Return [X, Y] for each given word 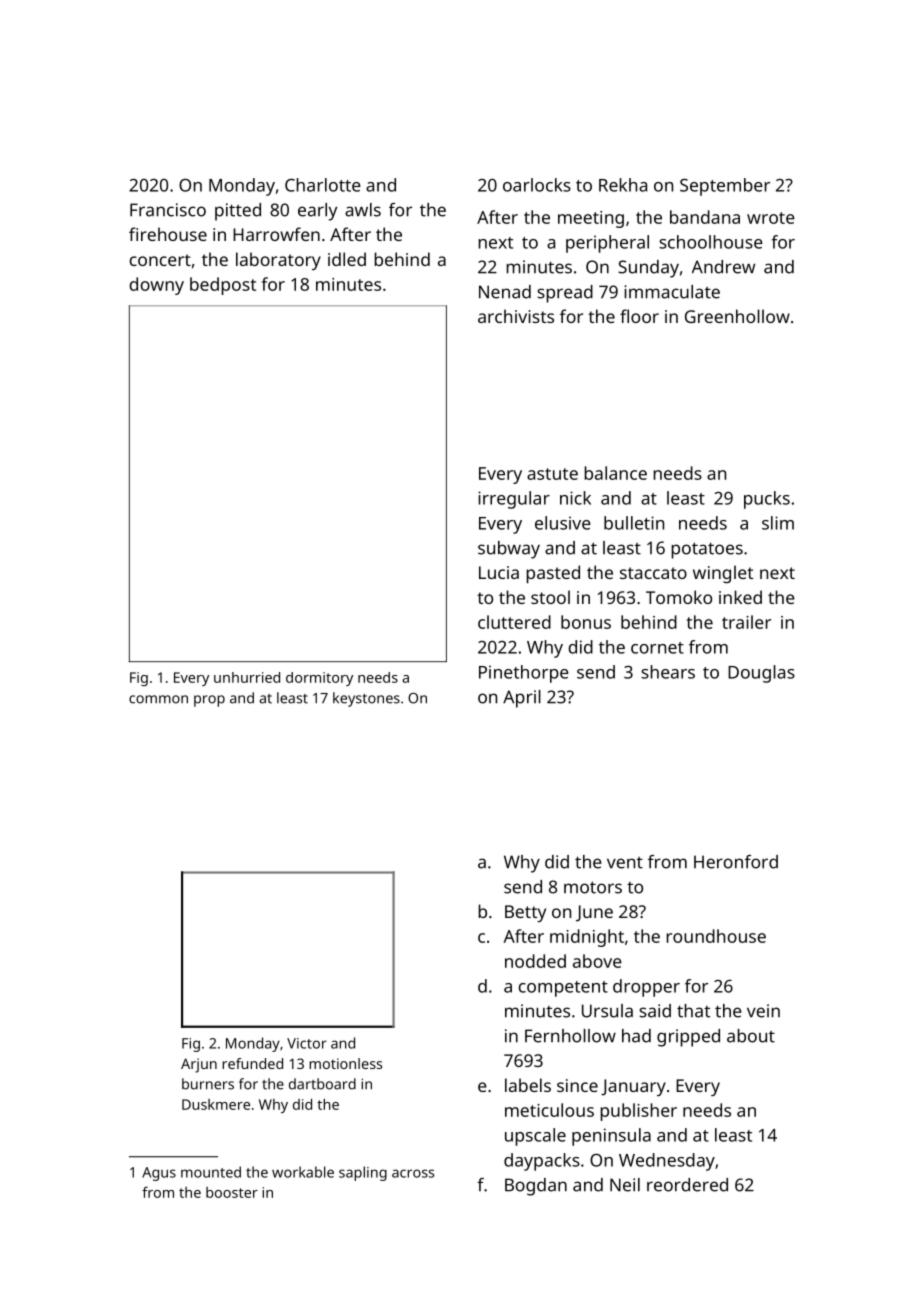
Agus [159, 1174]
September [725, 187]
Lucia [499, 572]
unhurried [247, 677]
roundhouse [716, 936]
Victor [307, 1043]
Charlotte [323, 185]
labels [528, 1085]
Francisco [168, 210]
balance [615, 473]
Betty [525, 913]
